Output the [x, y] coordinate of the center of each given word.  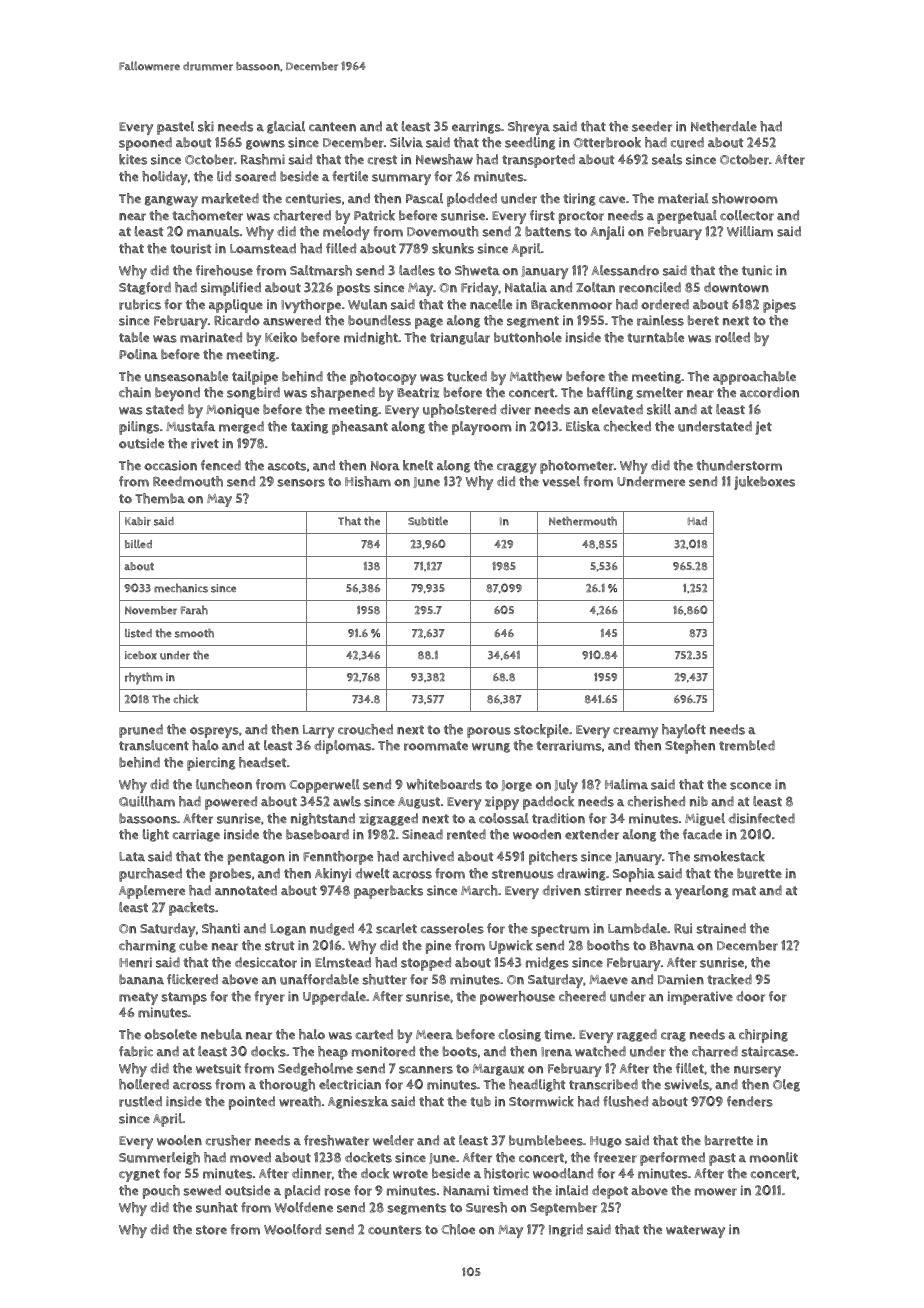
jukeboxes [764, 483]
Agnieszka [358, 1102]
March [479, 890]
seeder [652, 126]
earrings [476, 127]
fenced [221, 465]
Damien [681, 979]
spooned [145, 144]
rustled [140, 1101]
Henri [135, 962]
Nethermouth [583, 521]
